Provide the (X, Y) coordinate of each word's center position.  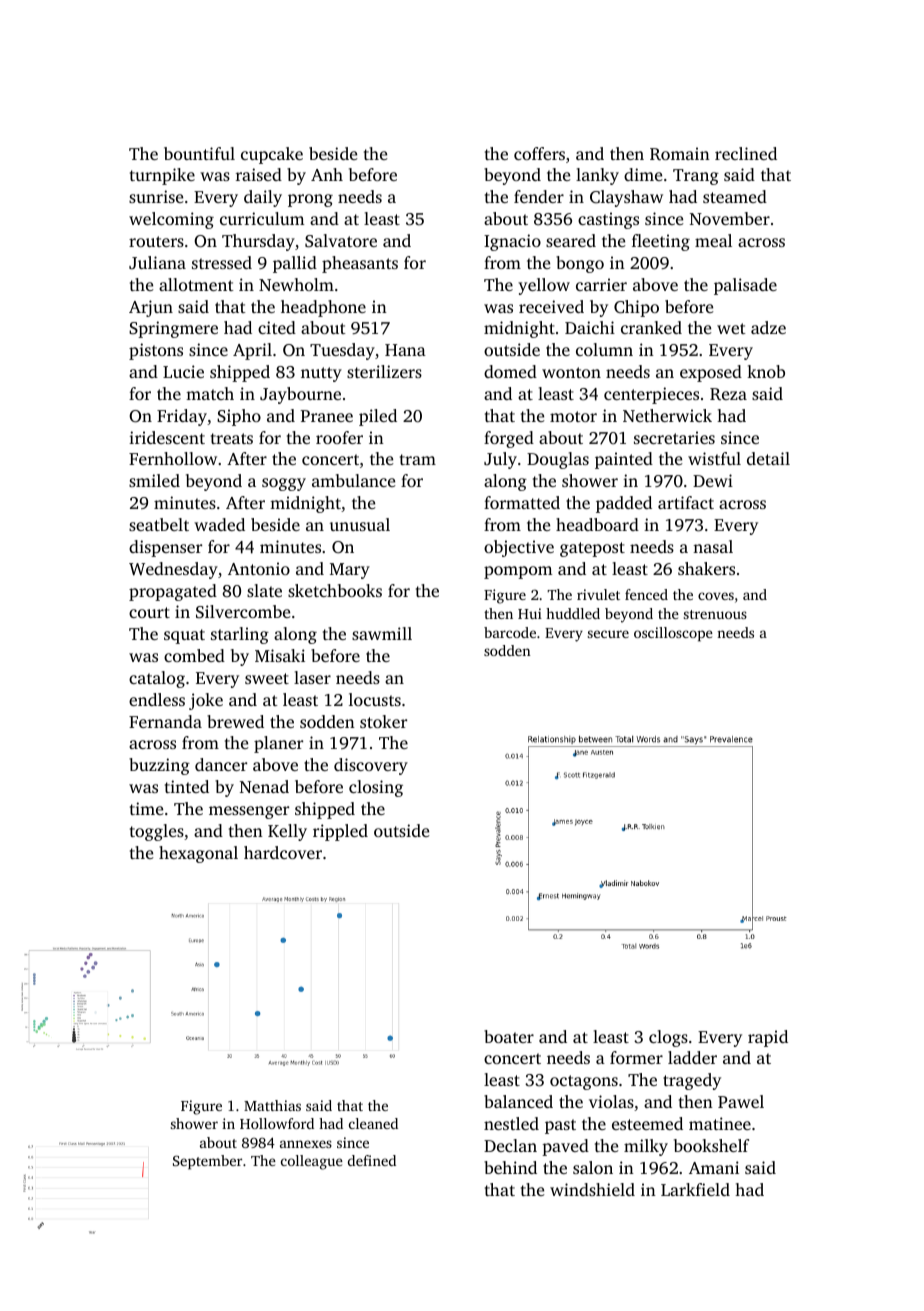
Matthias (272, 1105)
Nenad (264, 786)
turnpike (162, 176)
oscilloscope (673, 634)
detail (768, 458)
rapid (768, 1038)
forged (509, 439)
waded (219, 524)
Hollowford (277, 1123)
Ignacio (512, 242)
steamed (735, 196)
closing (376, 788)
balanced (518, 1101)
